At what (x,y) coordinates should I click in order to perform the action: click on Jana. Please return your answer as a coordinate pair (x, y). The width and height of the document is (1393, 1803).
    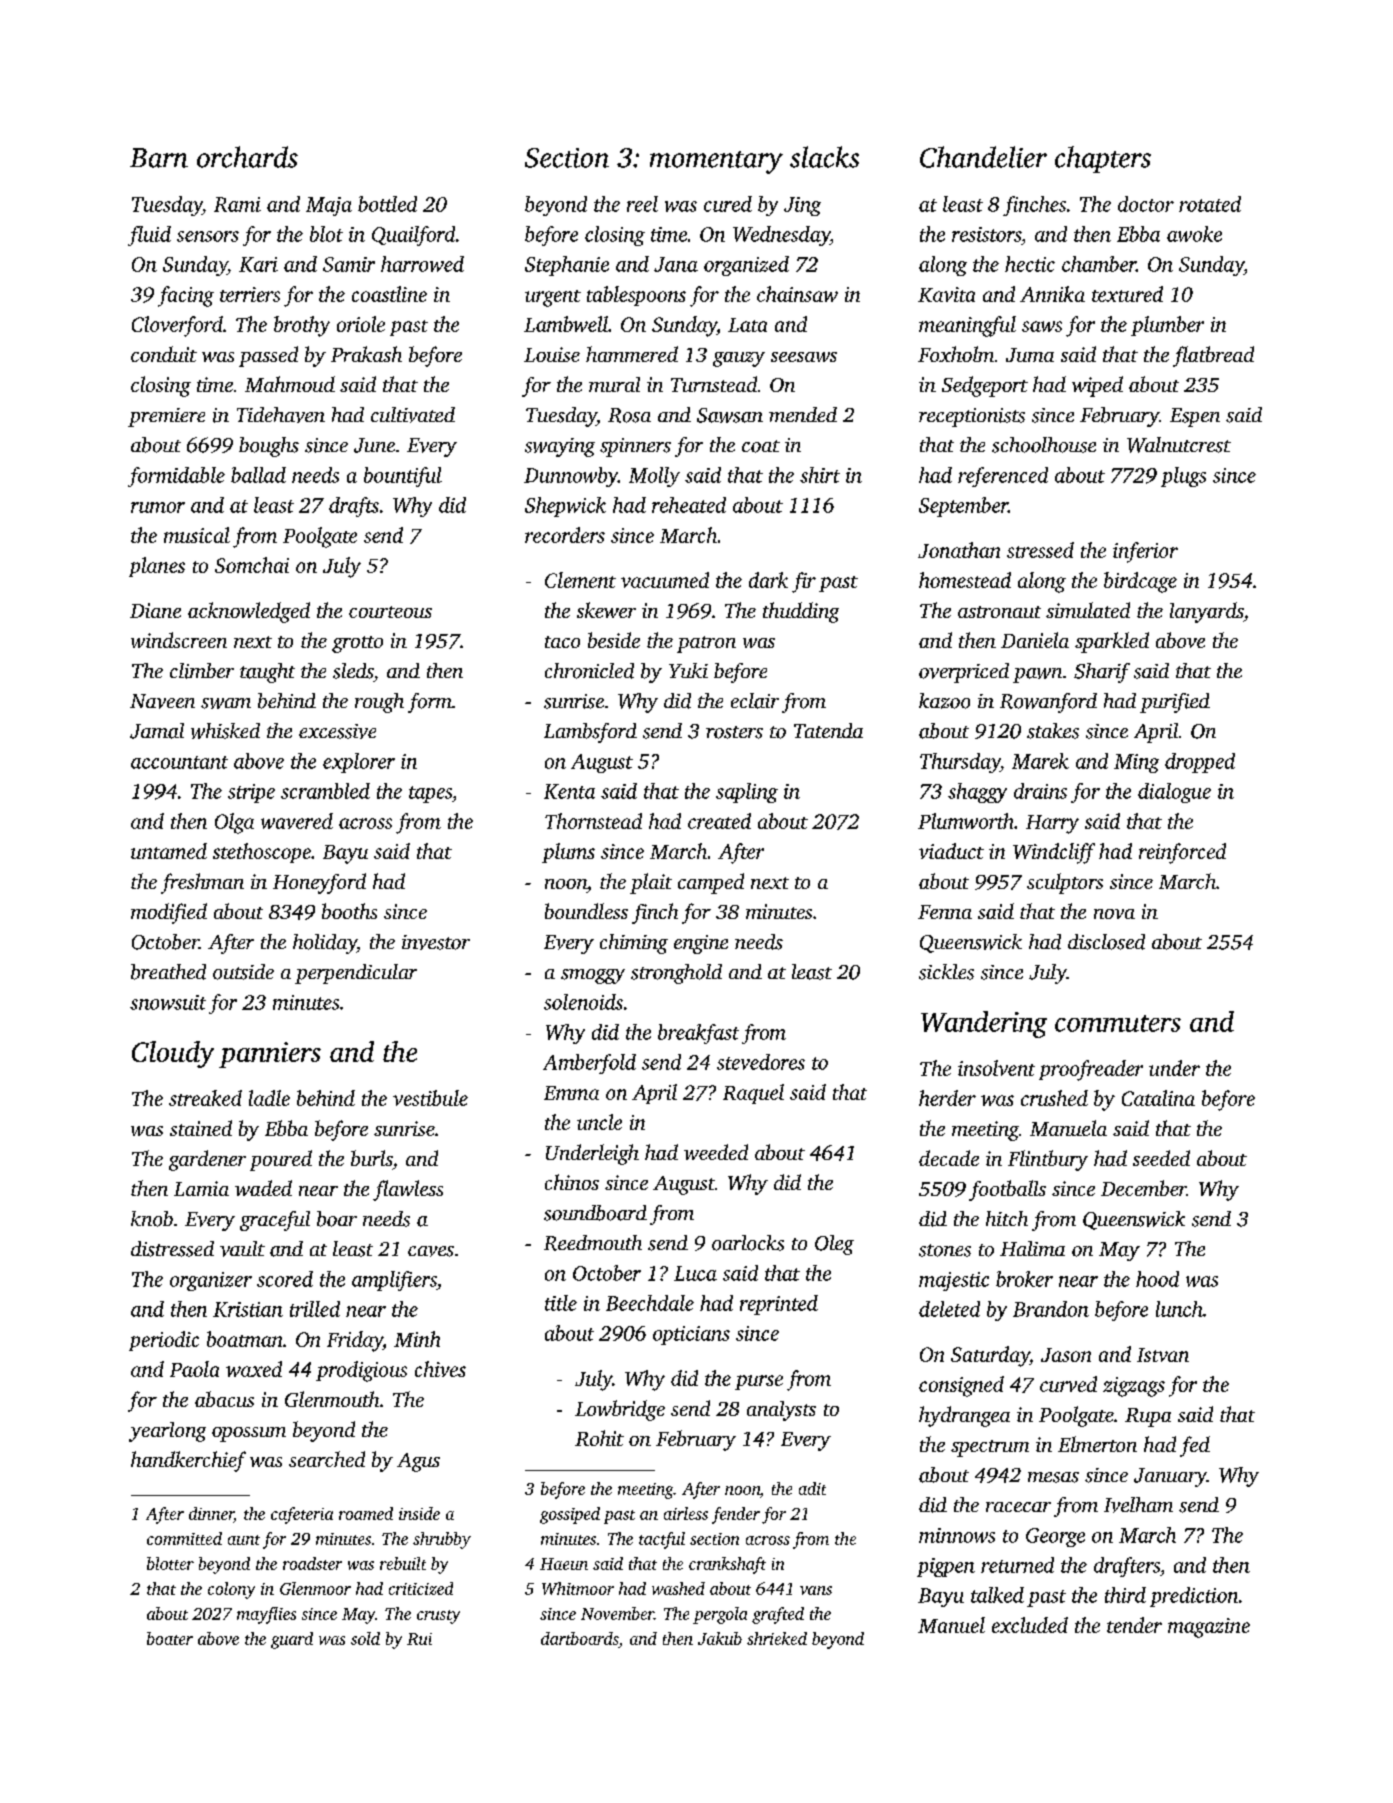
    Looking at the image, I should click on (676, 264).
